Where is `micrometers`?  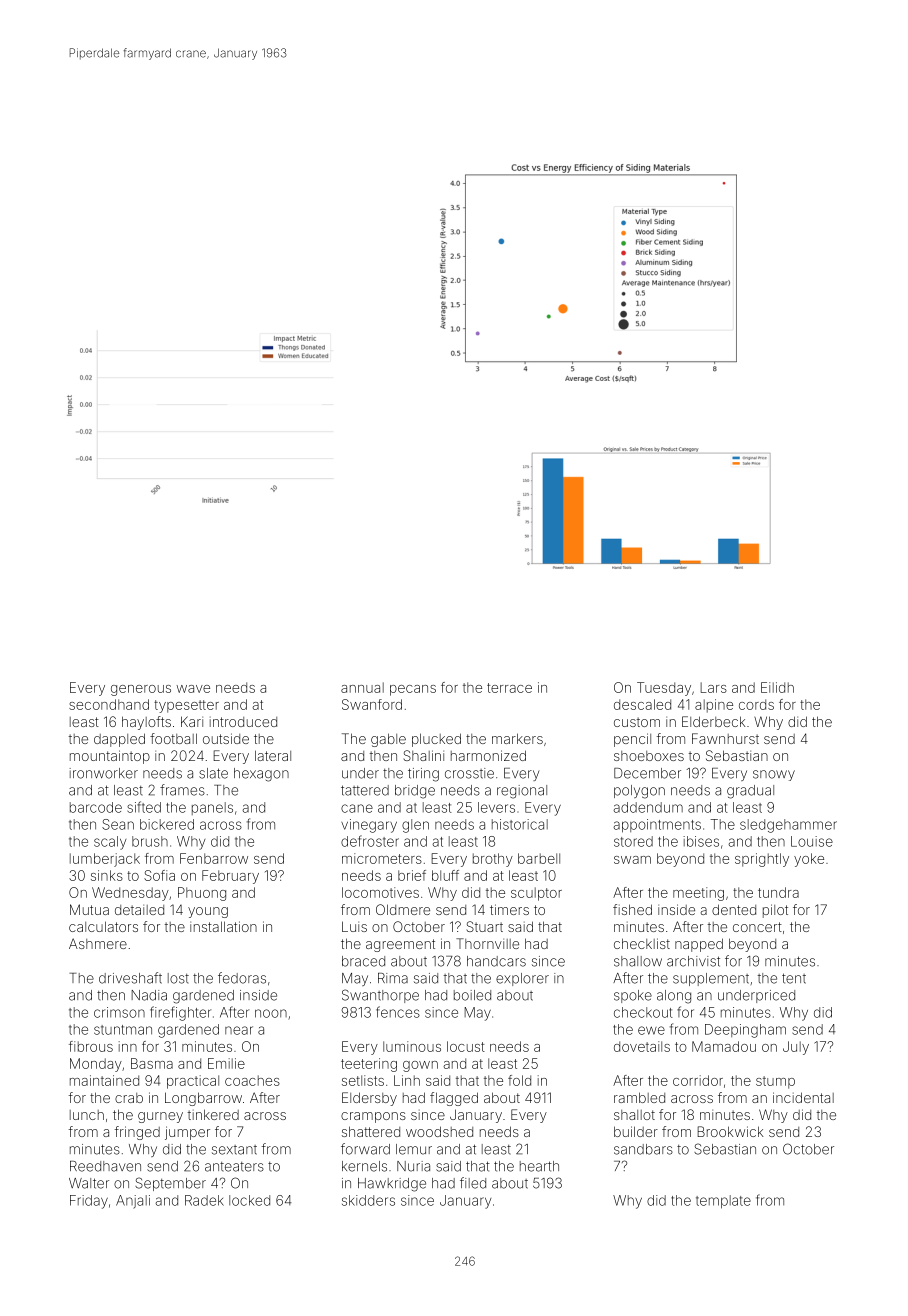 micrometers is located at coordinates (382, 858).
